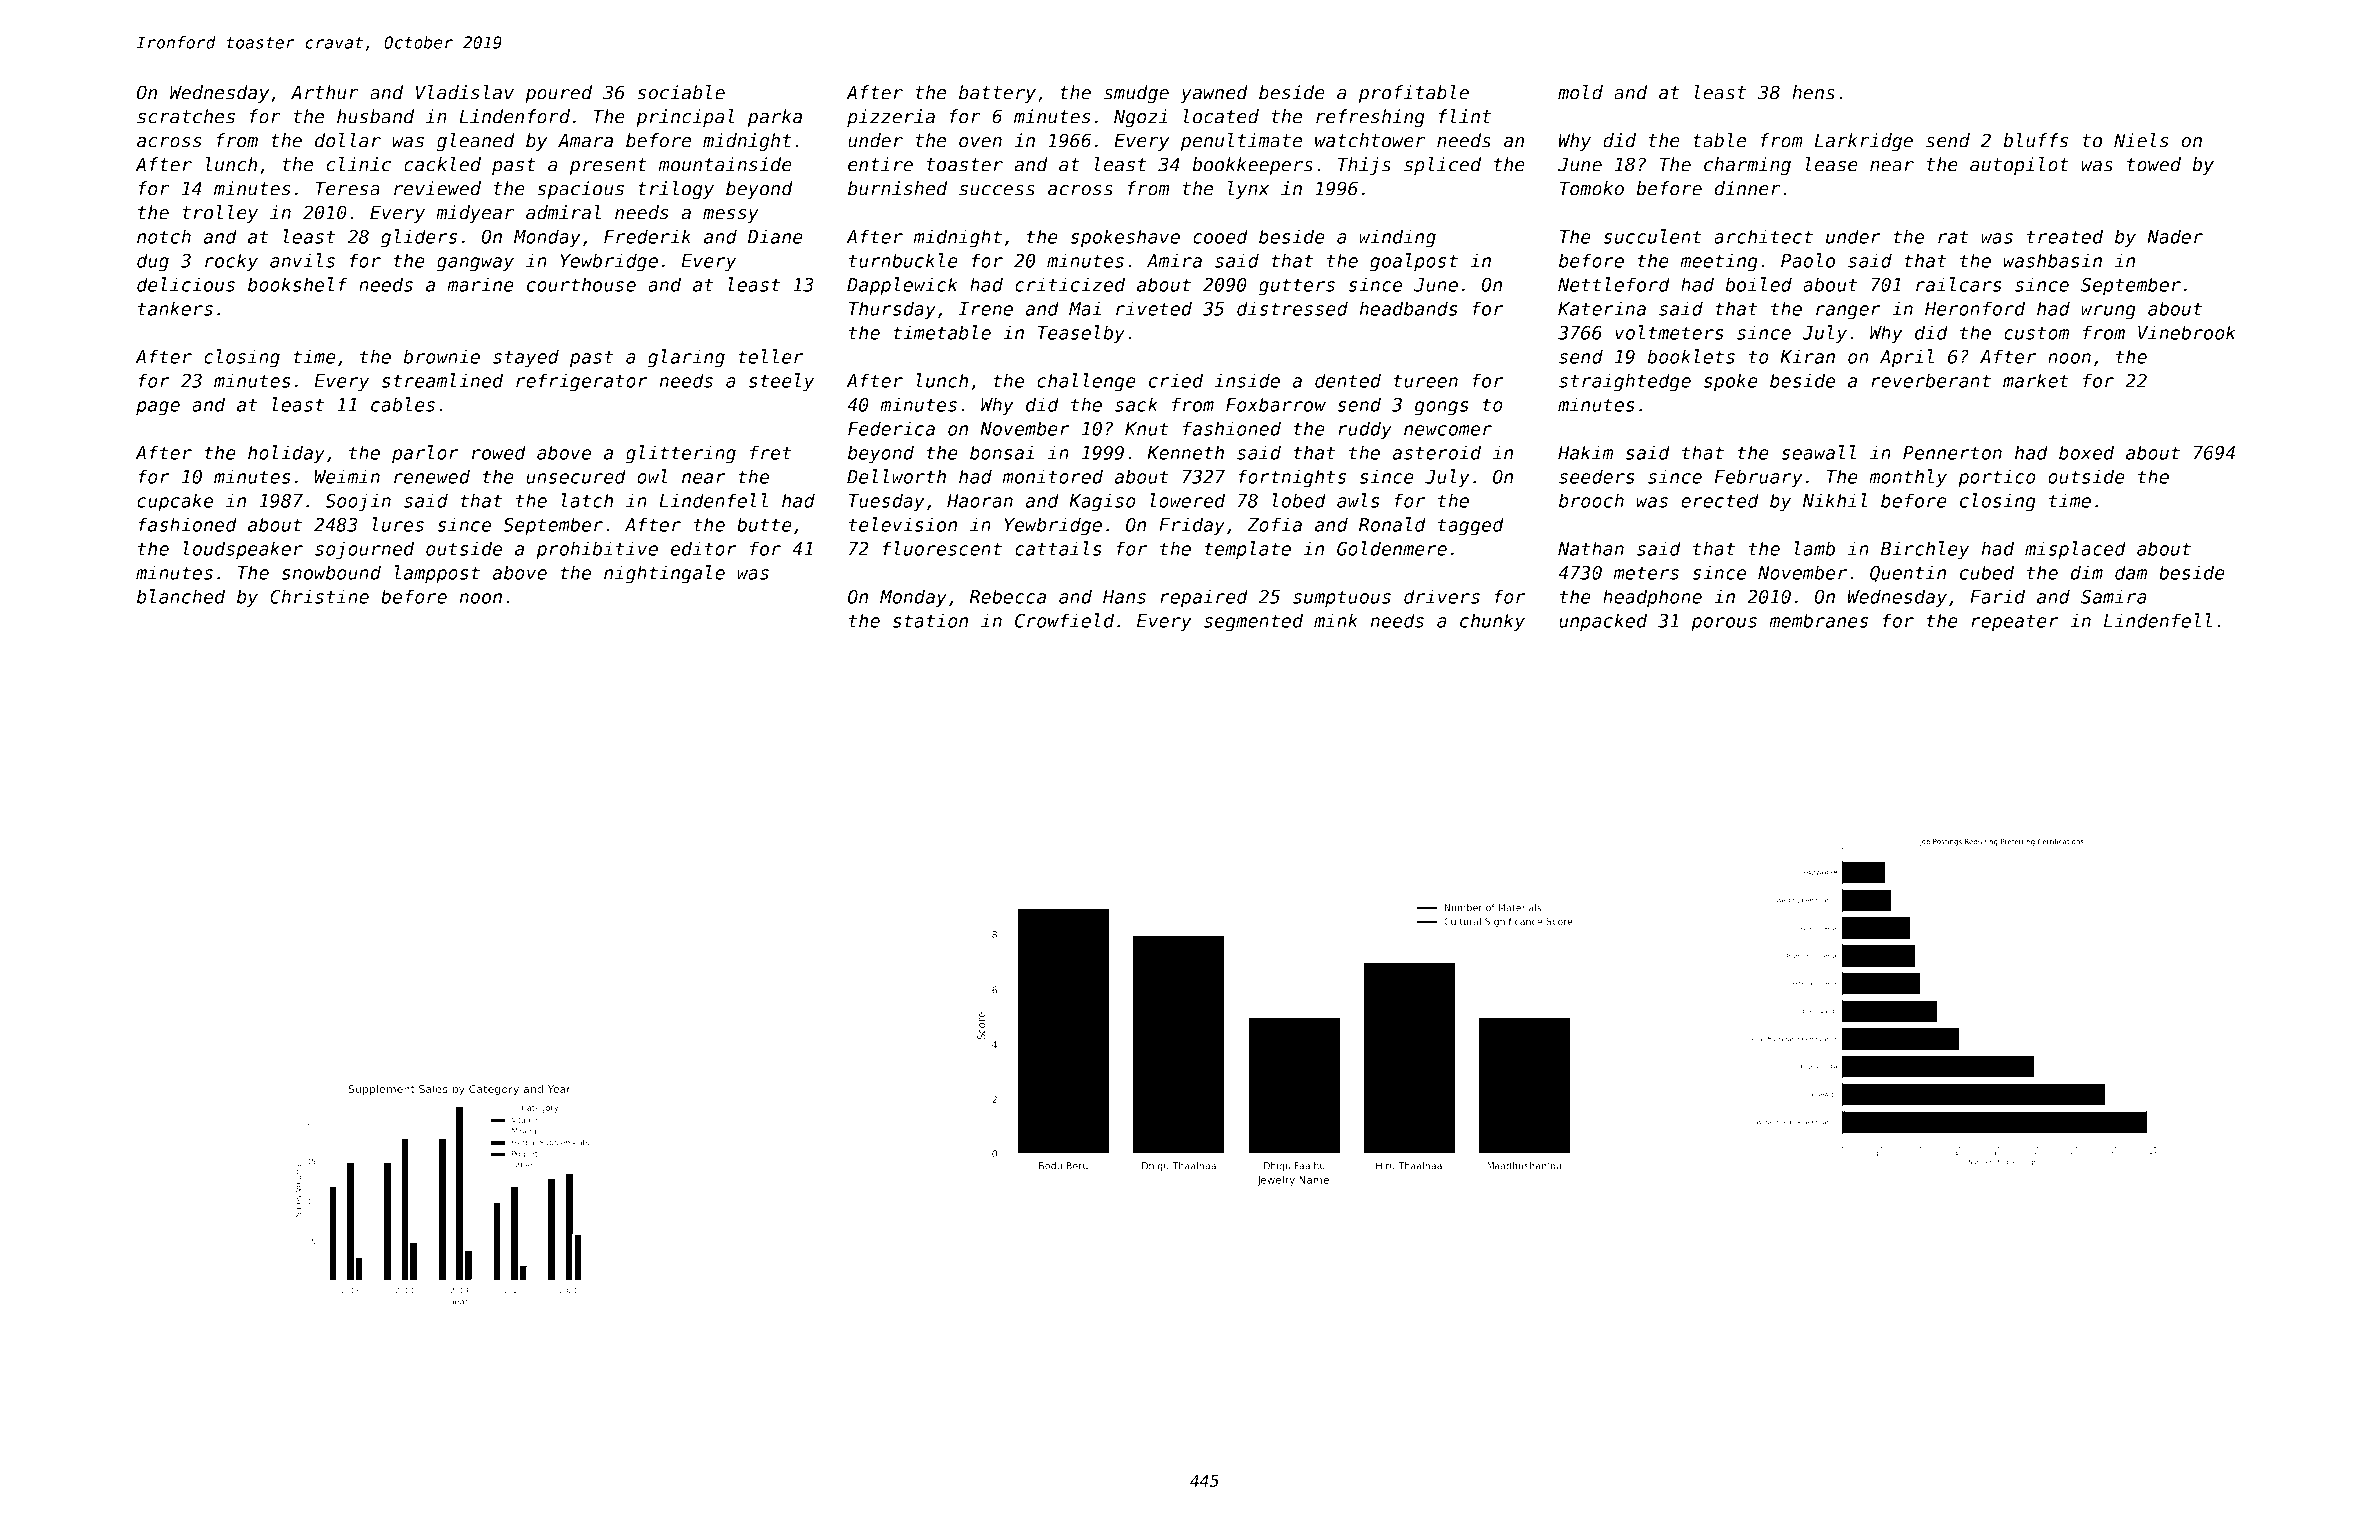 The width and height of the image is (2380, 1540). I want to click on portico, so click(1997, 478).
